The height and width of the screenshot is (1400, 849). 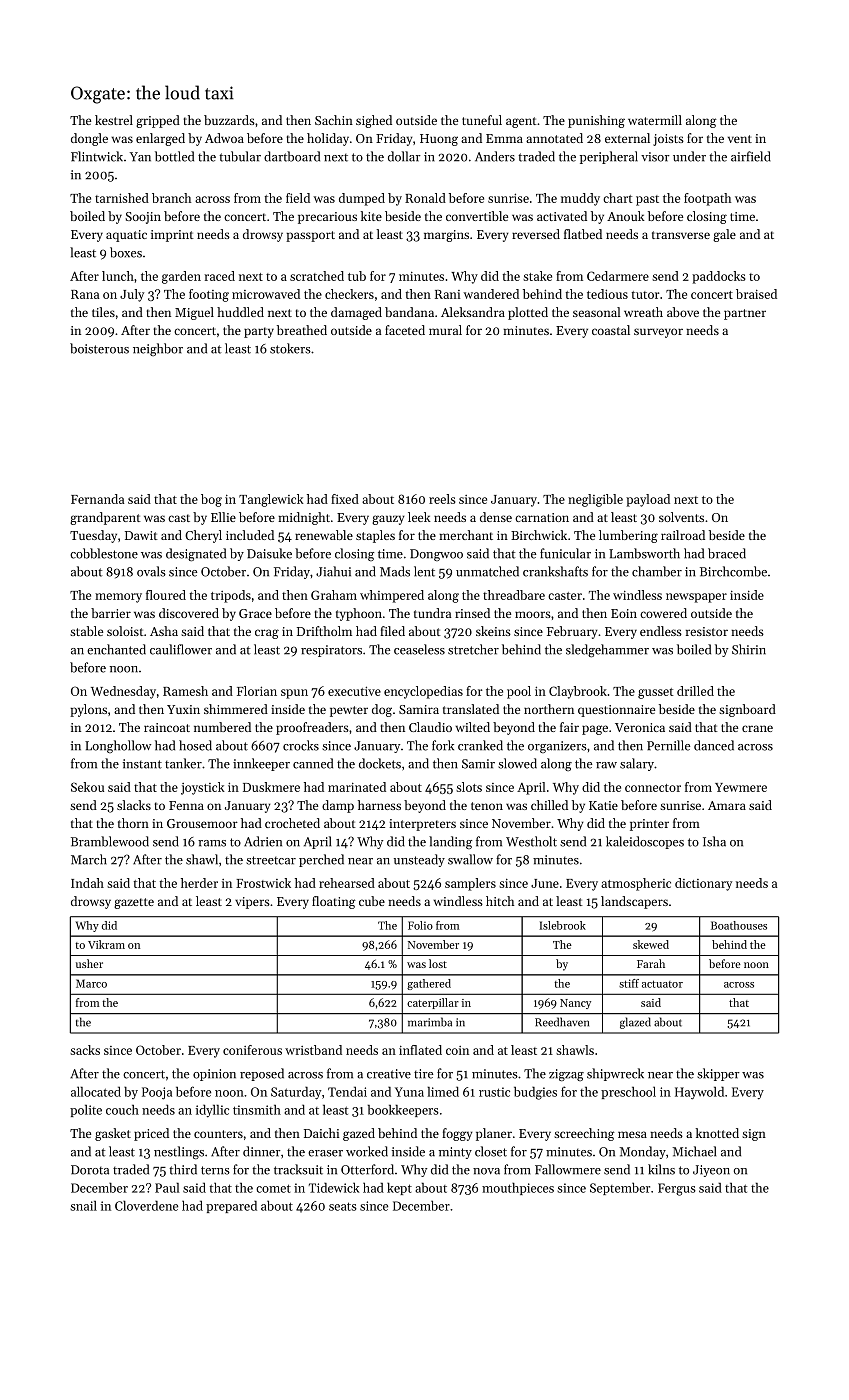 I want to click on swallow, so click(x=470, y=859).
